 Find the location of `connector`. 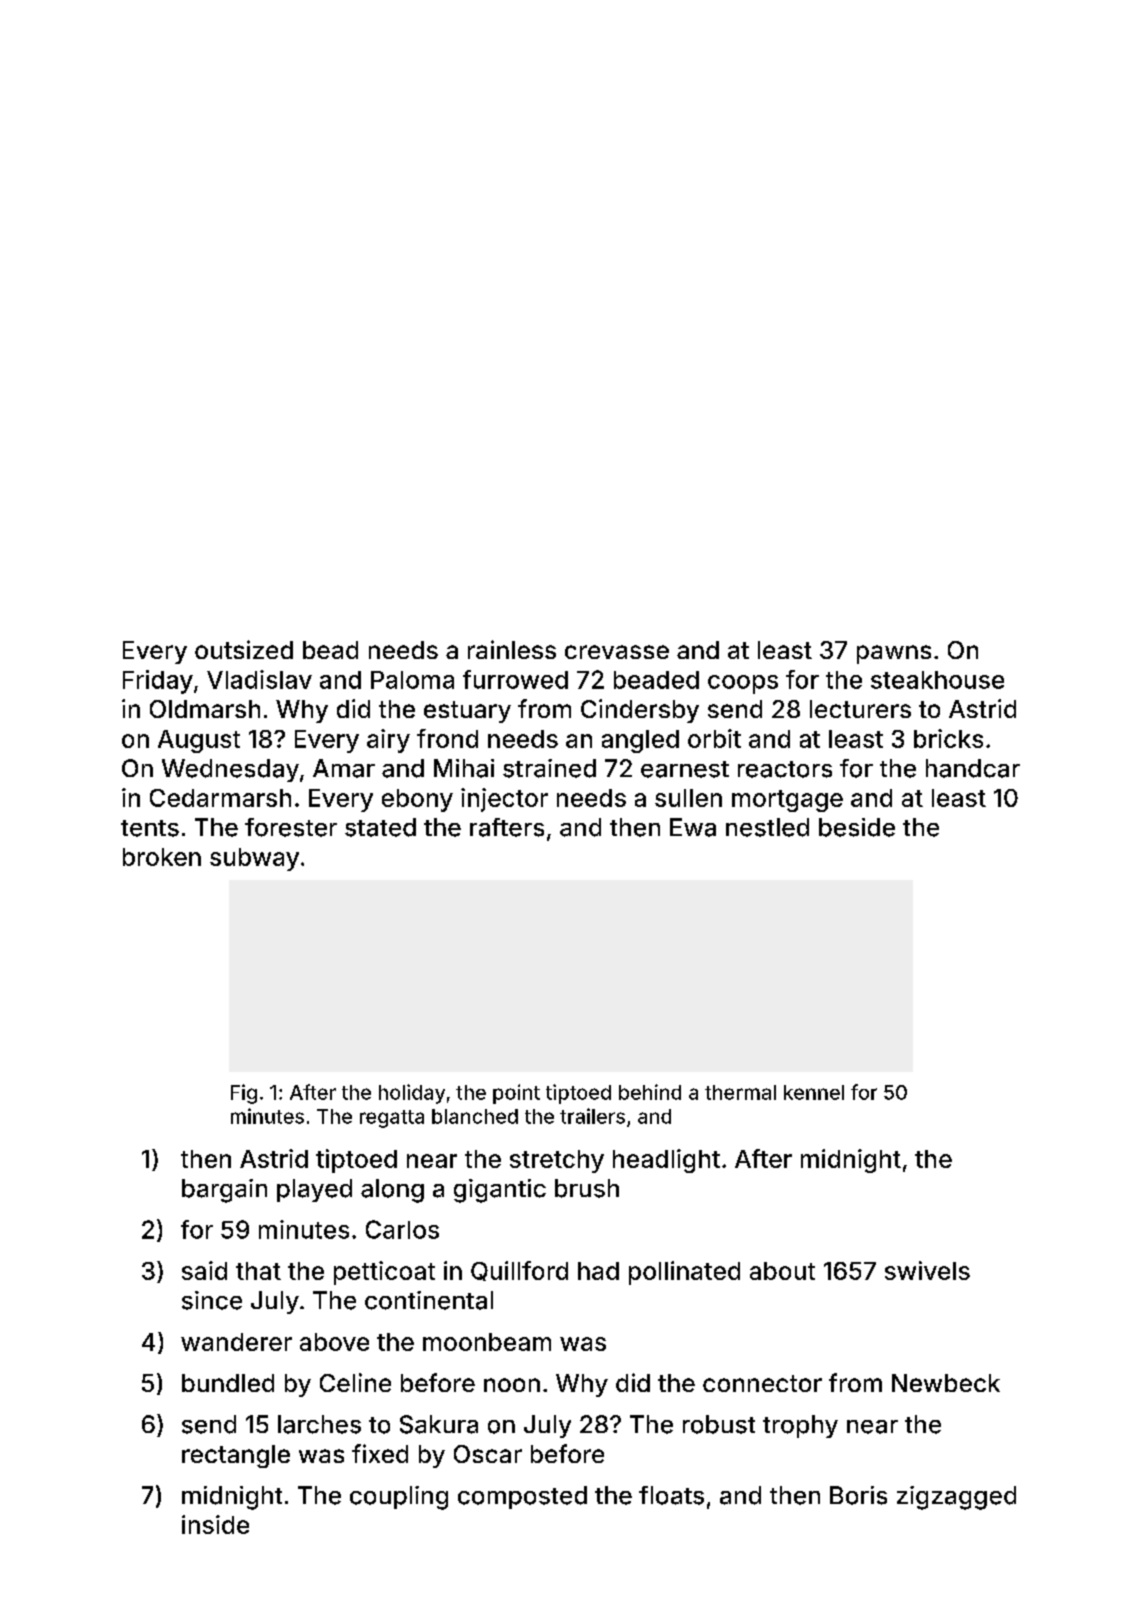

connector is located at coordinates (762, 1383).
